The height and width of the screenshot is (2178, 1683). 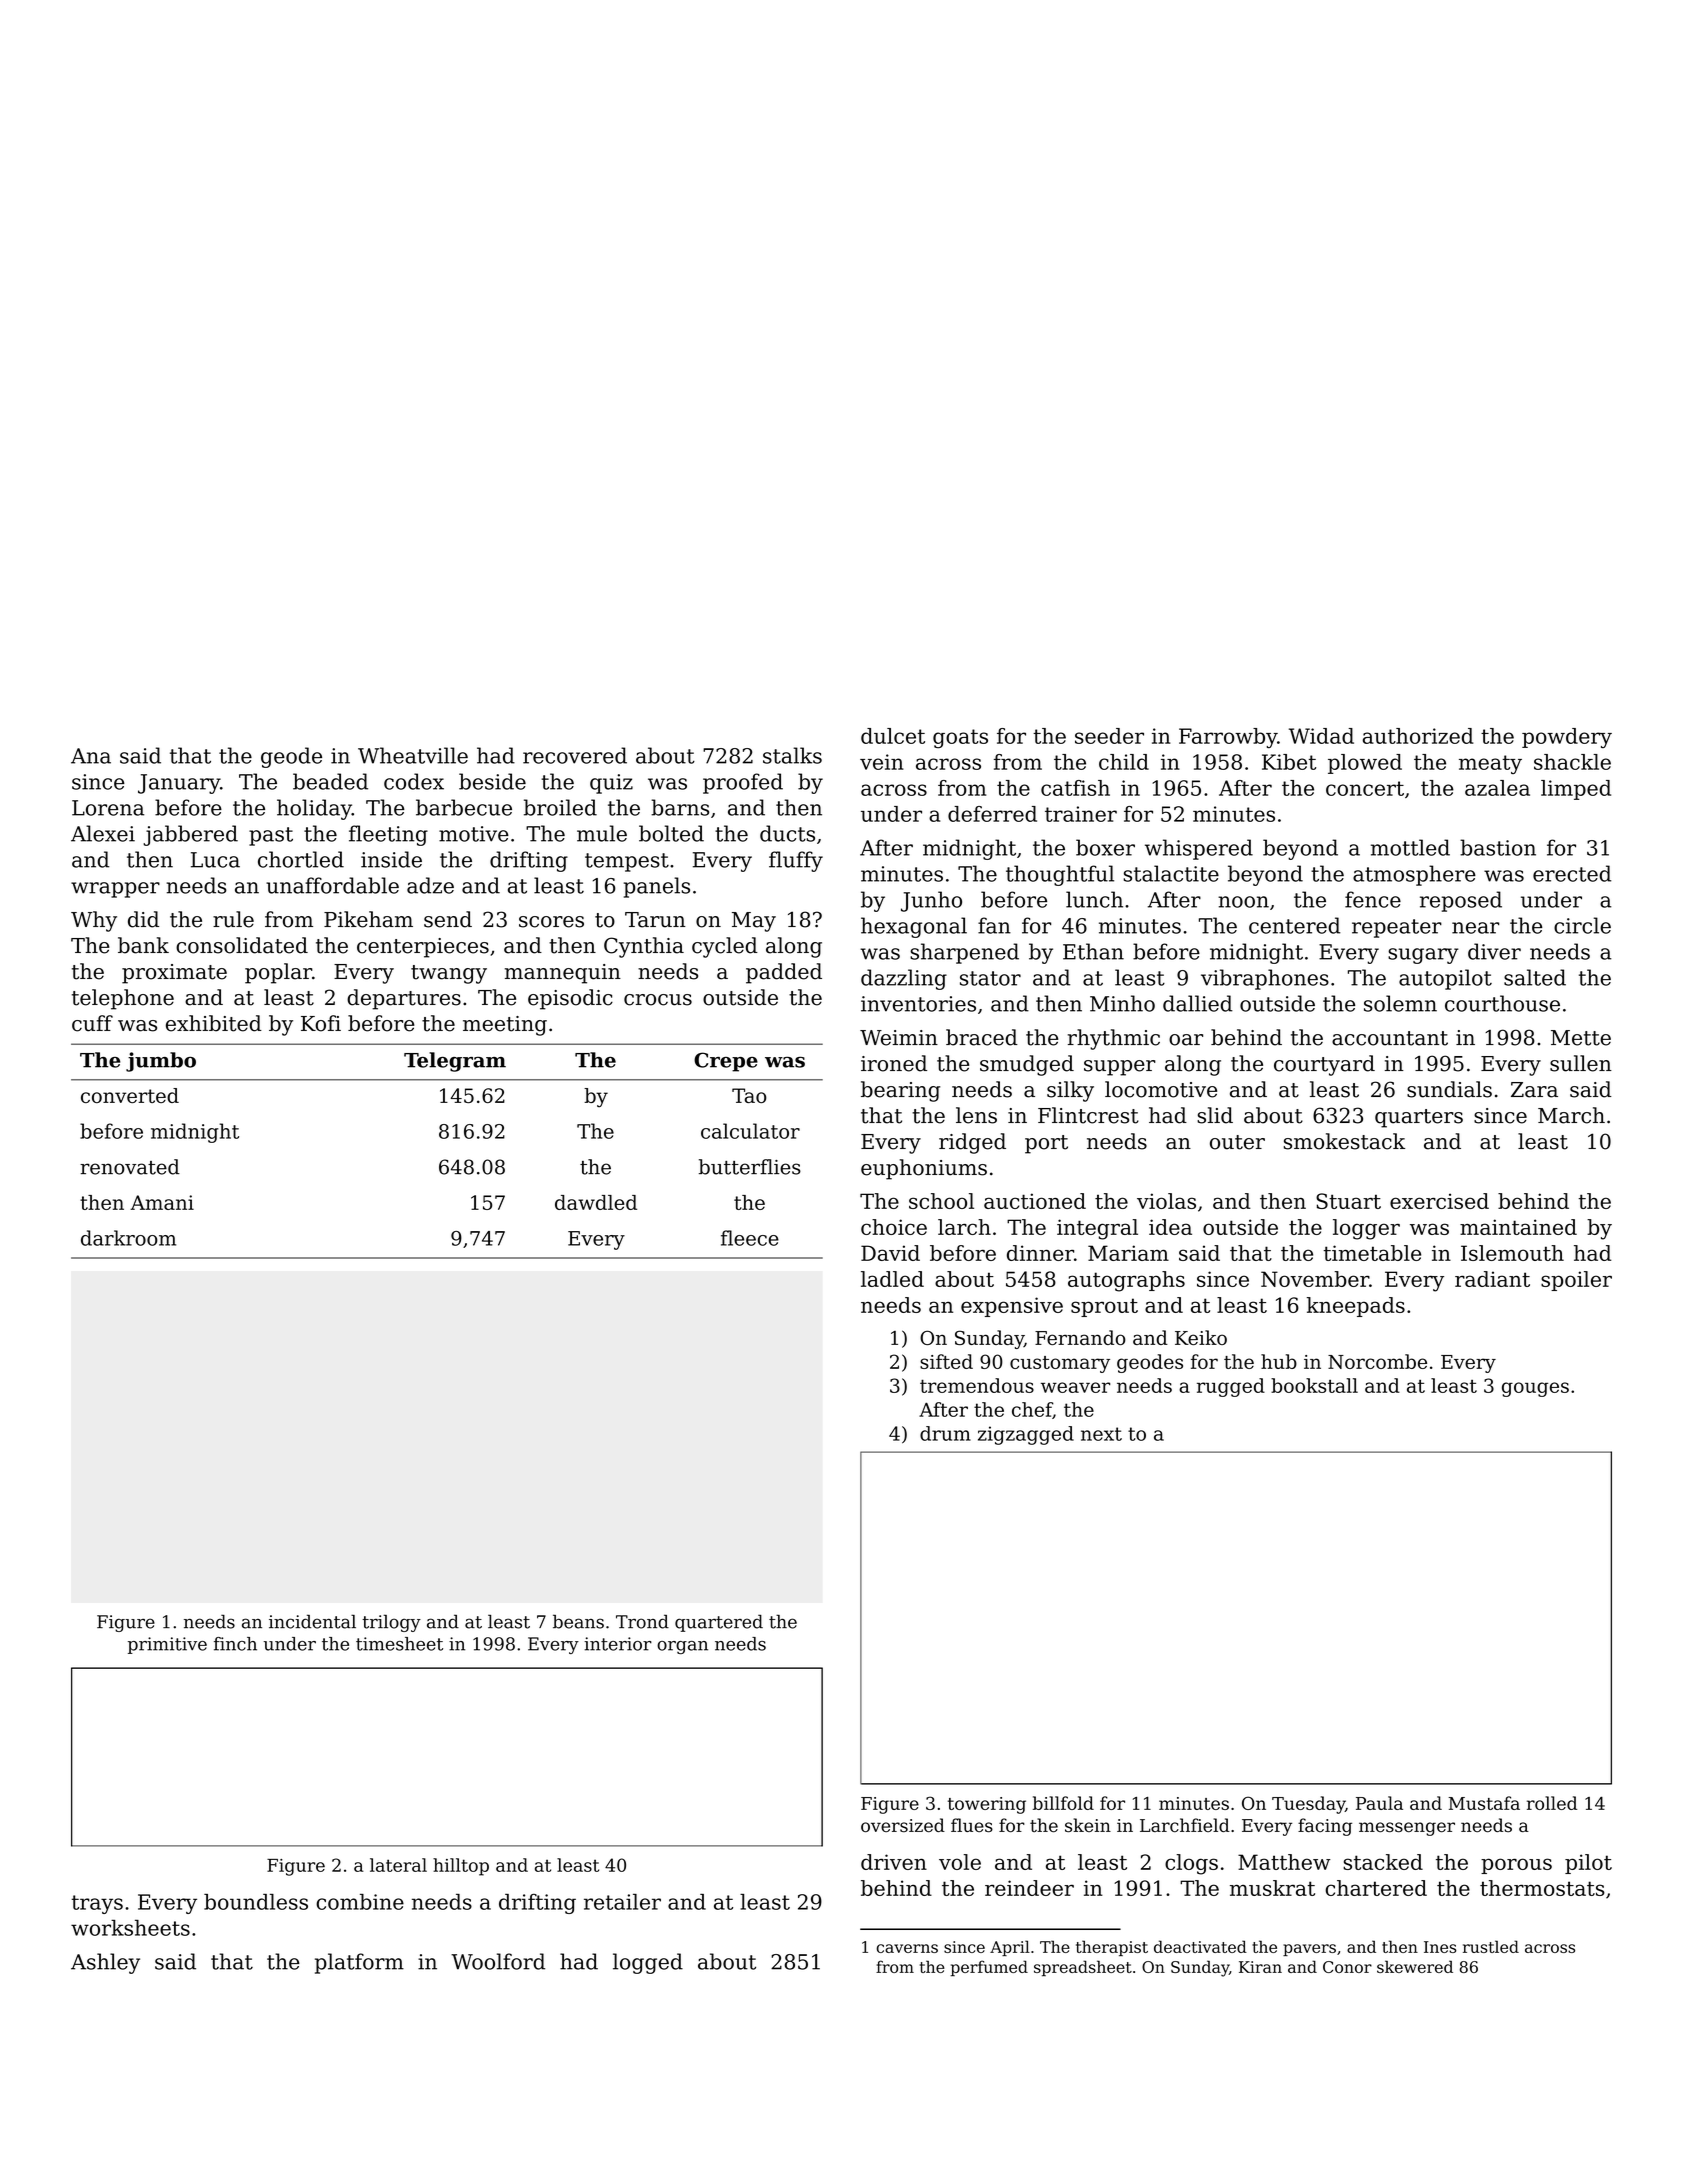 I want to click on drum, so click(x=945, y=1433).
